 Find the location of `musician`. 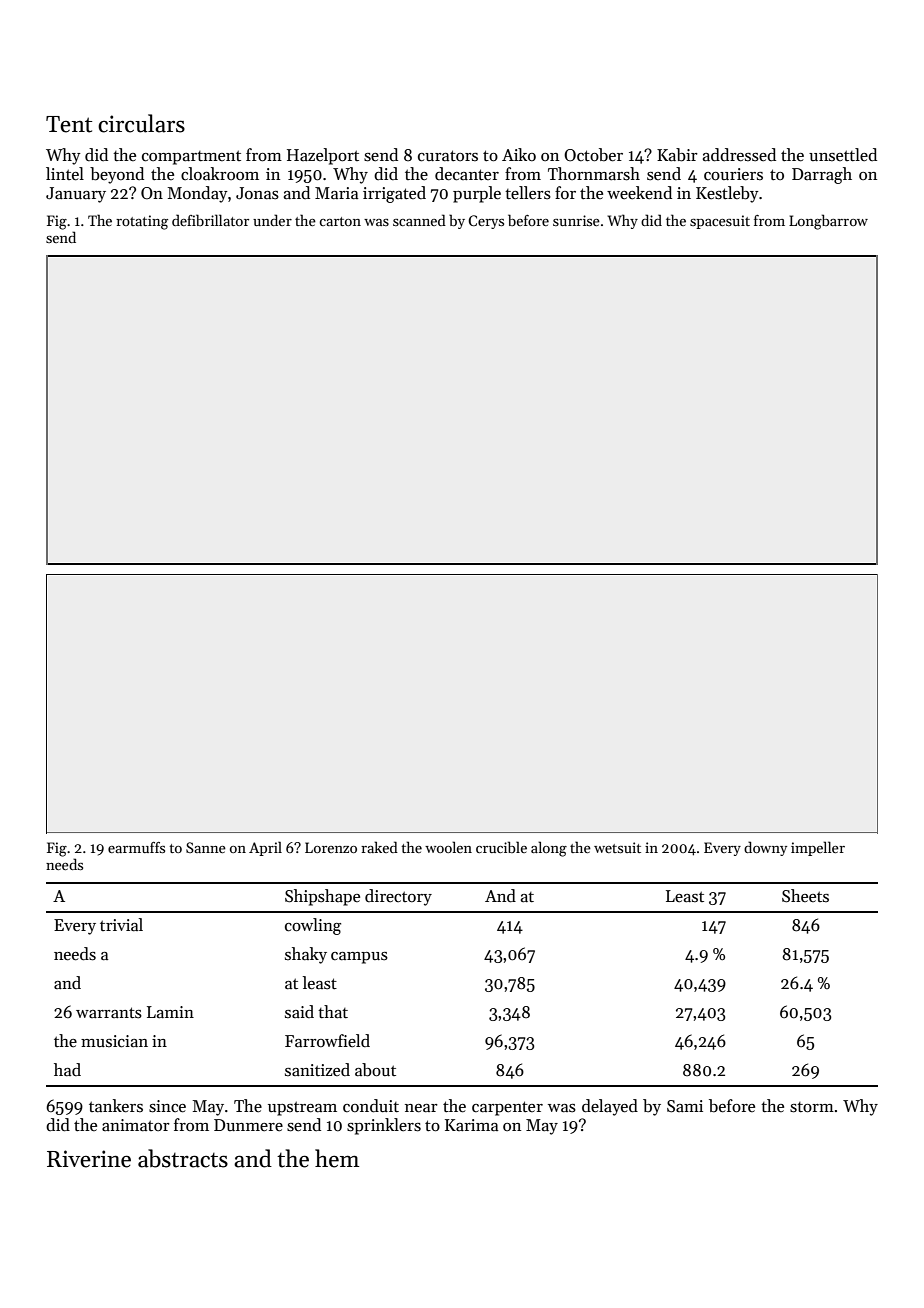

musician is located at coordinates (114, 1041).
